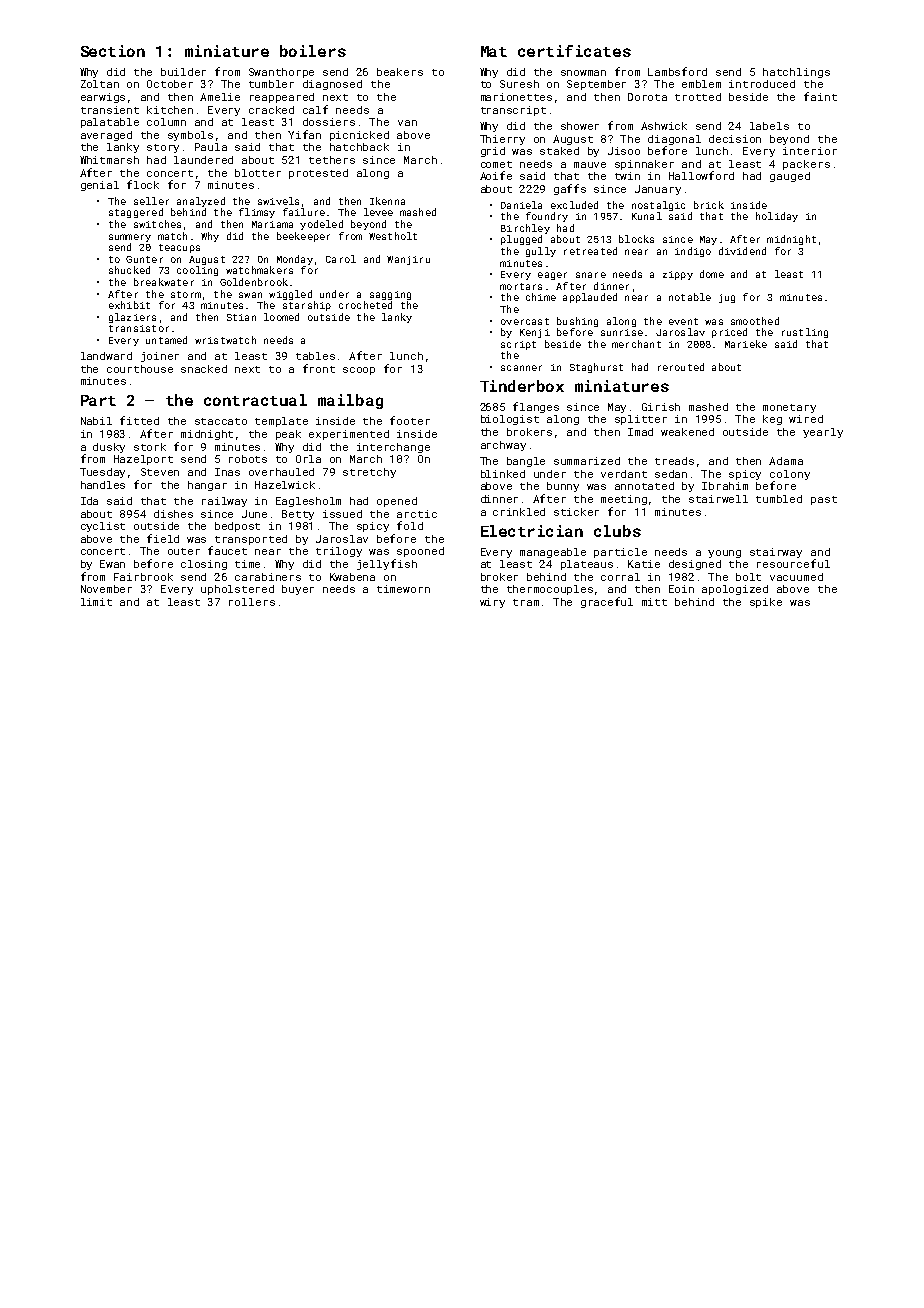 The image size is (924, 1308). Describe the element at coordinates (570, 189) in the image. I see `gaffs` at that location.
